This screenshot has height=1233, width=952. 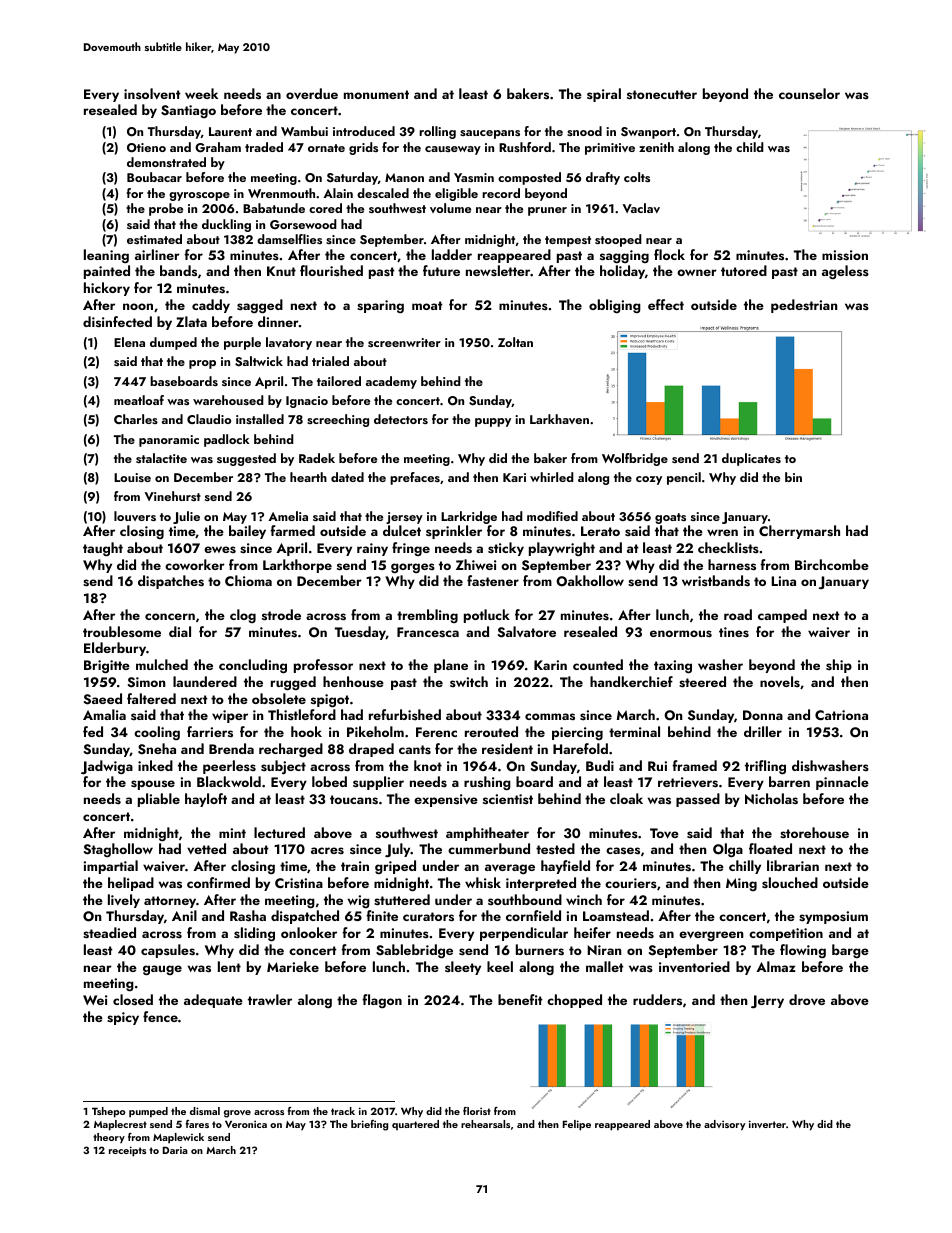 What do you see at coordinates (338, 193) in the screenshot?
I see `Alain` at bounding box center [338, 193].
